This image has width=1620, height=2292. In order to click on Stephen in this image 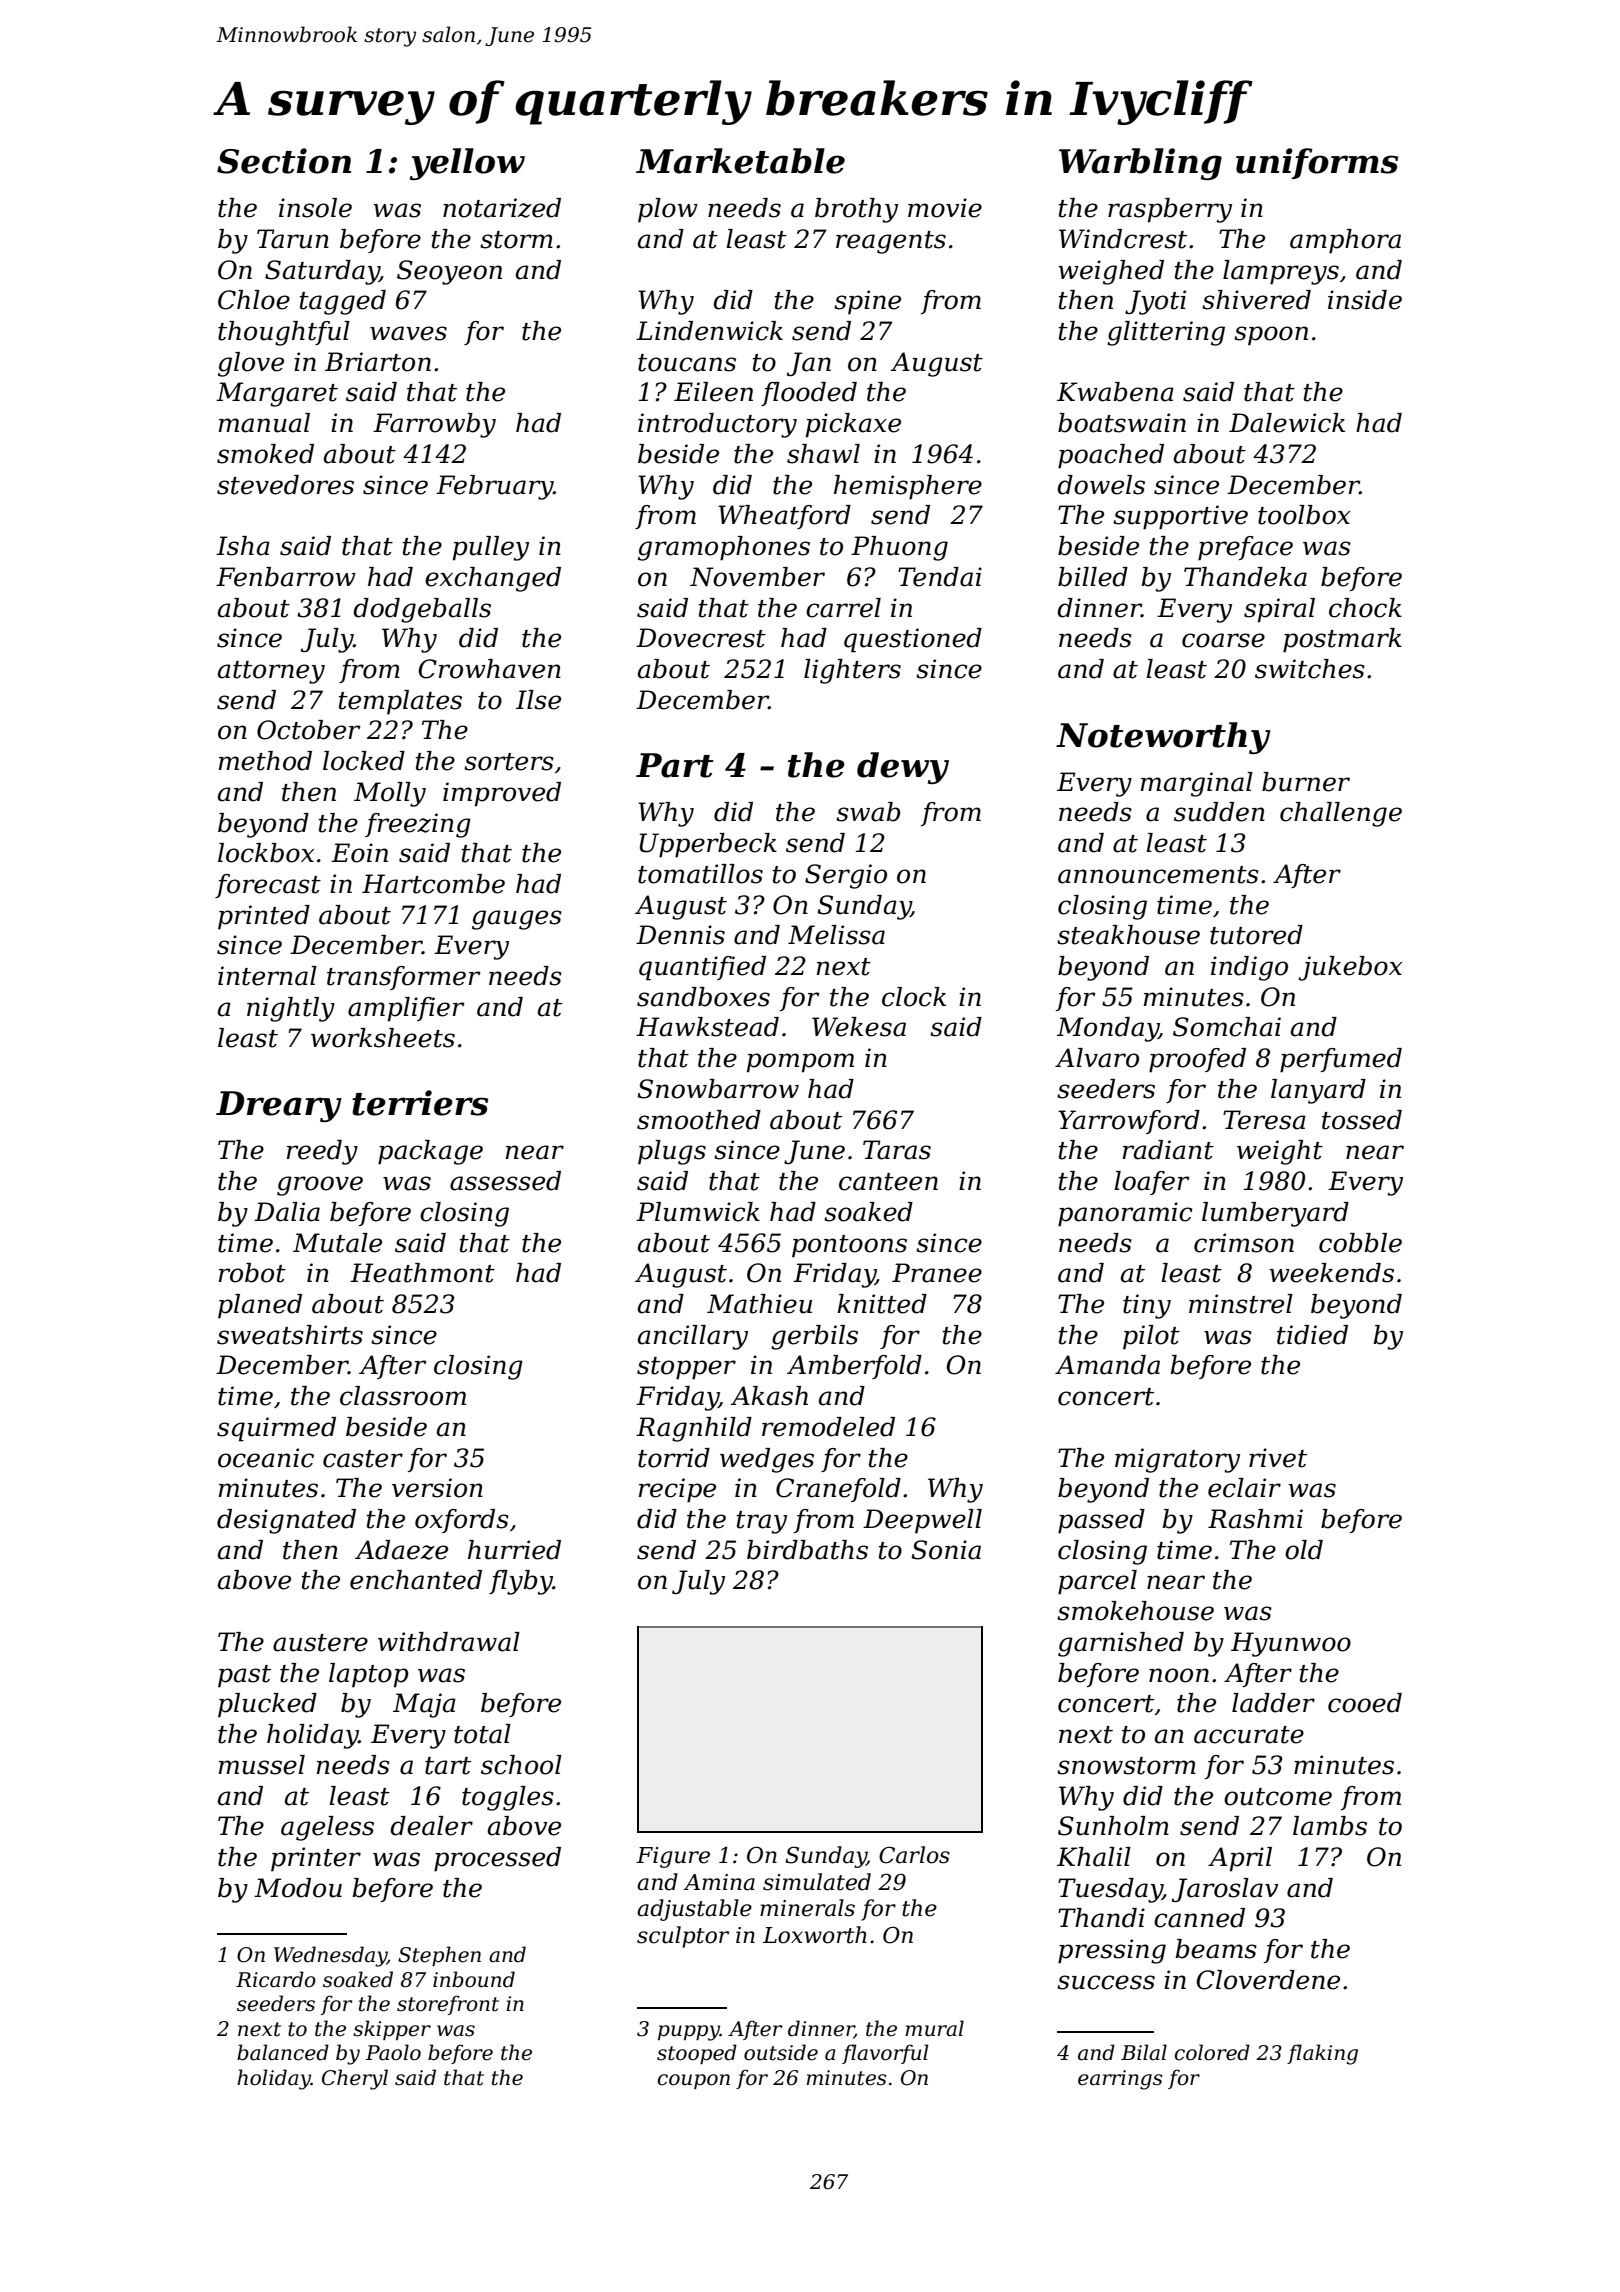, I will do `click(439, 1956)`.
